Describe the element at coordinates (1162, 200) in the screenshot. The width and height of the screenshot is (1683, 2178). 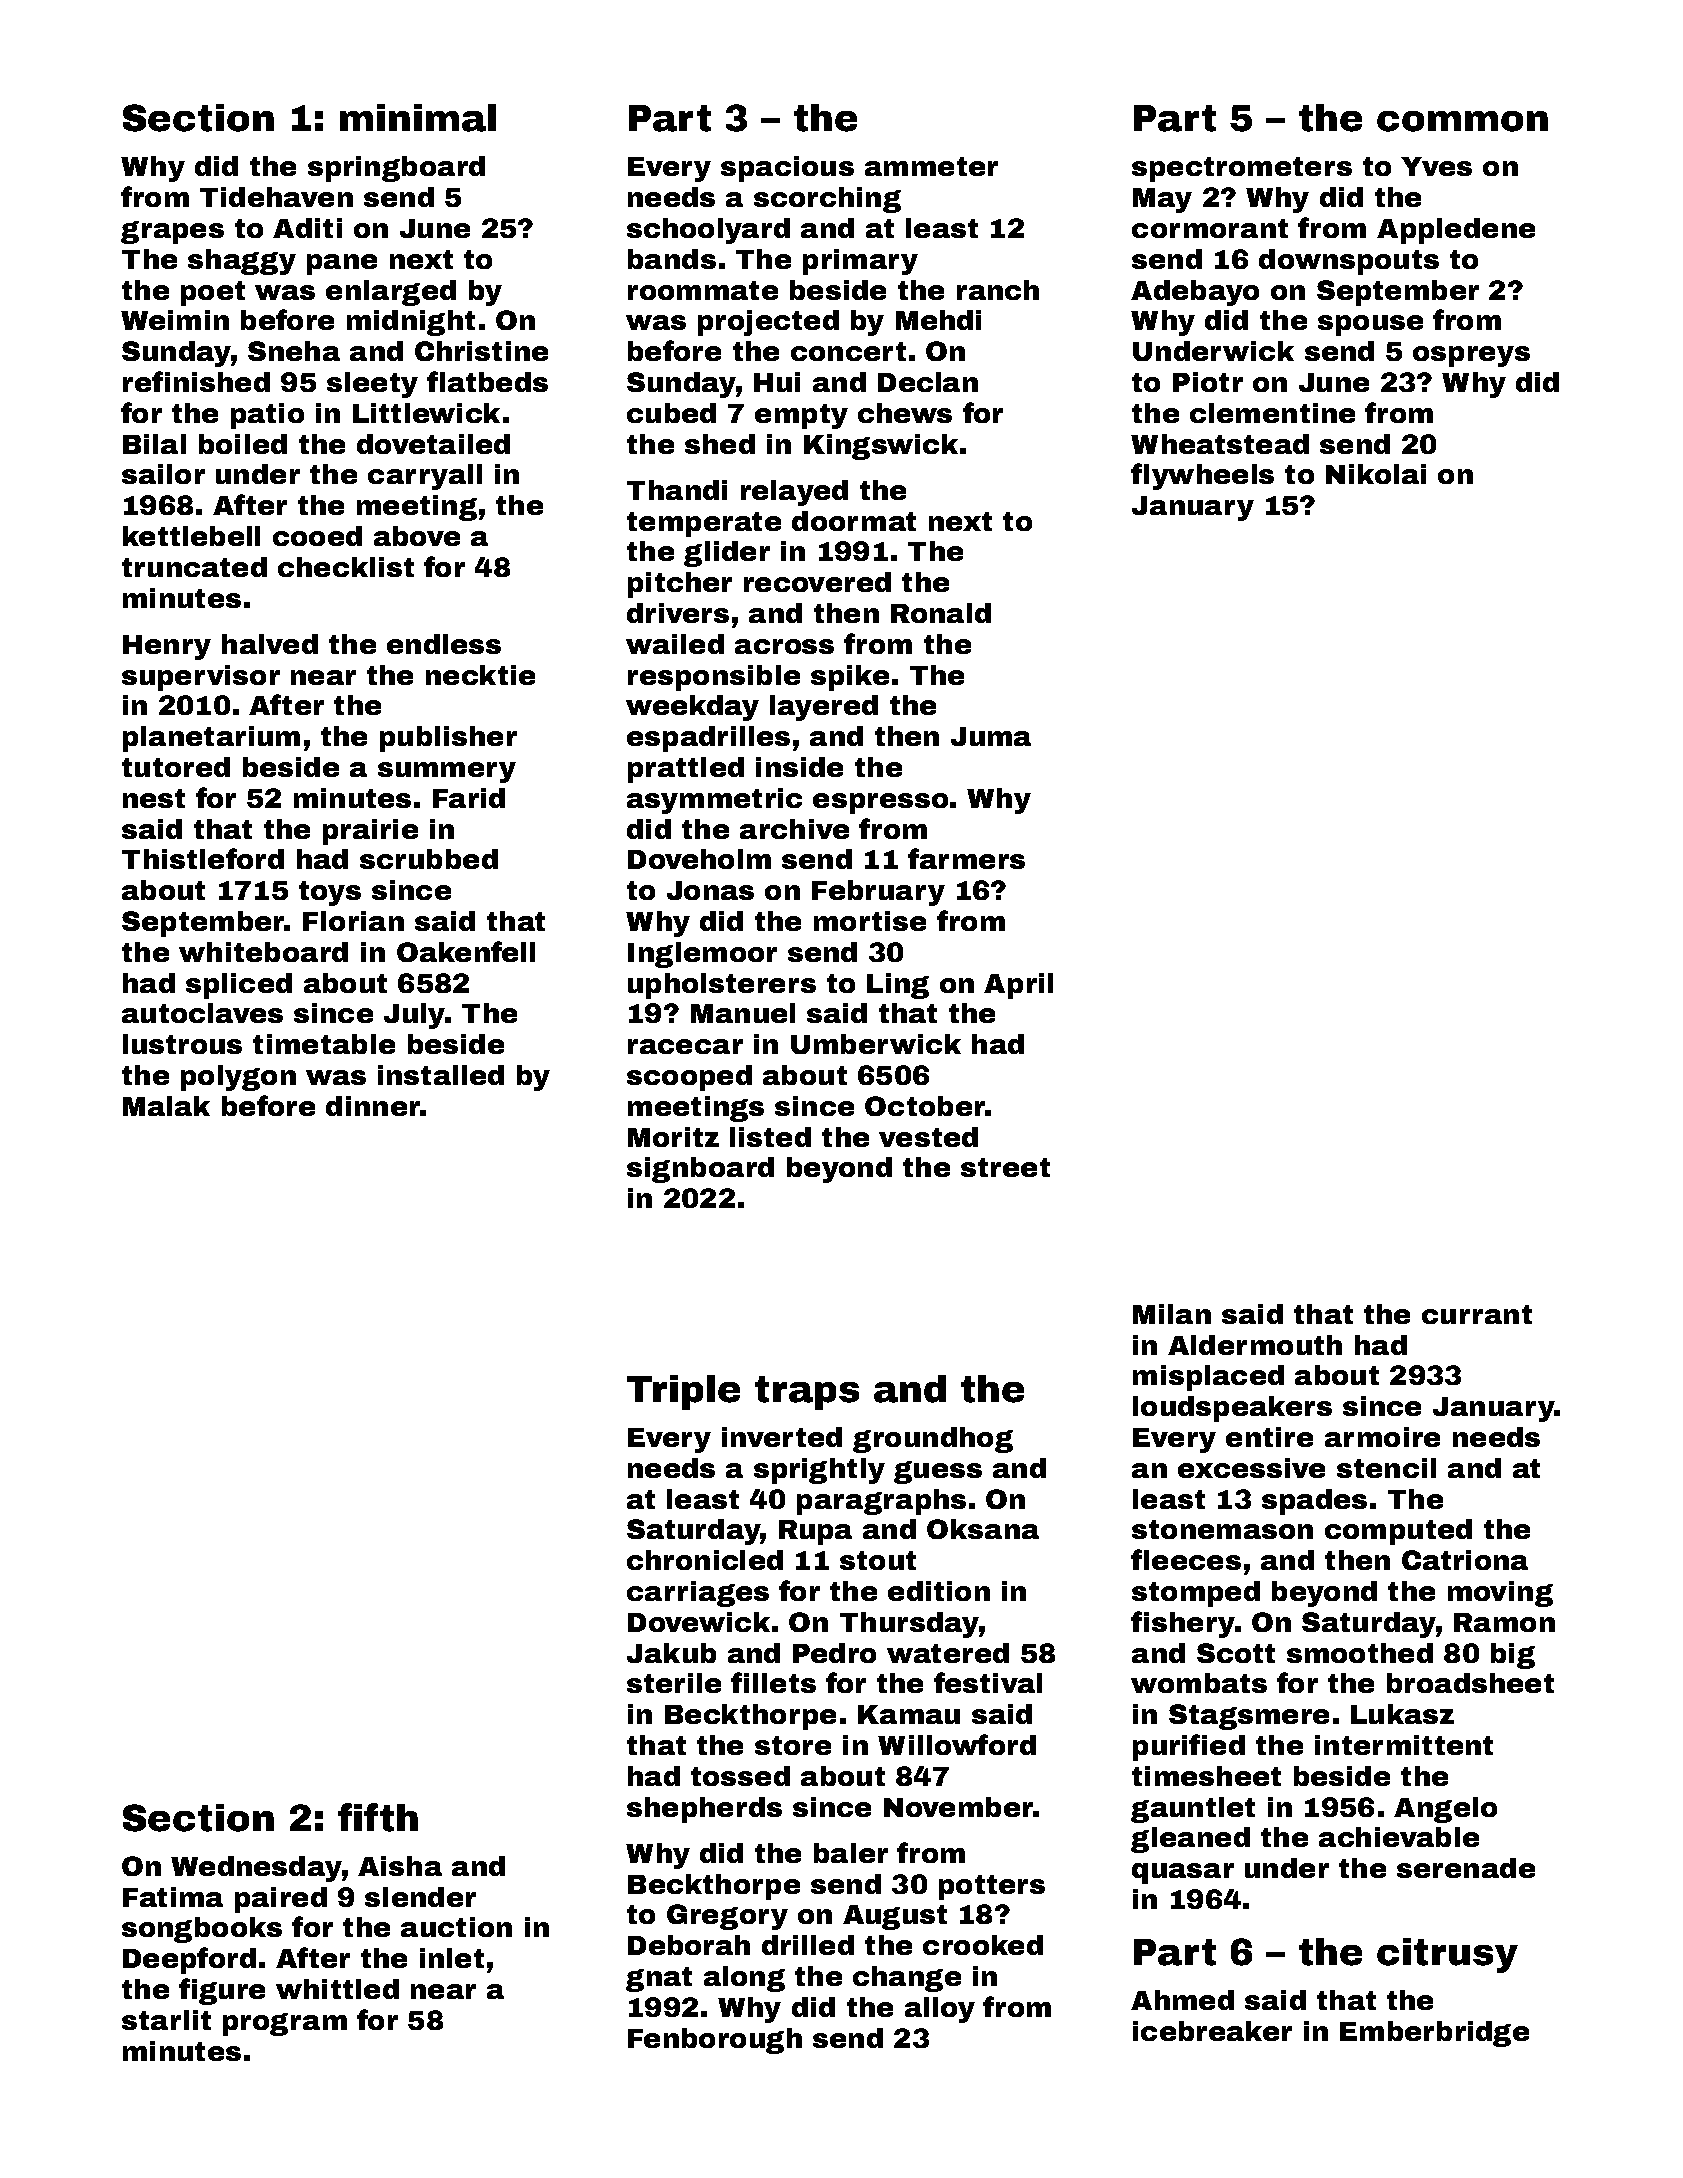
I see `May` at that location.
